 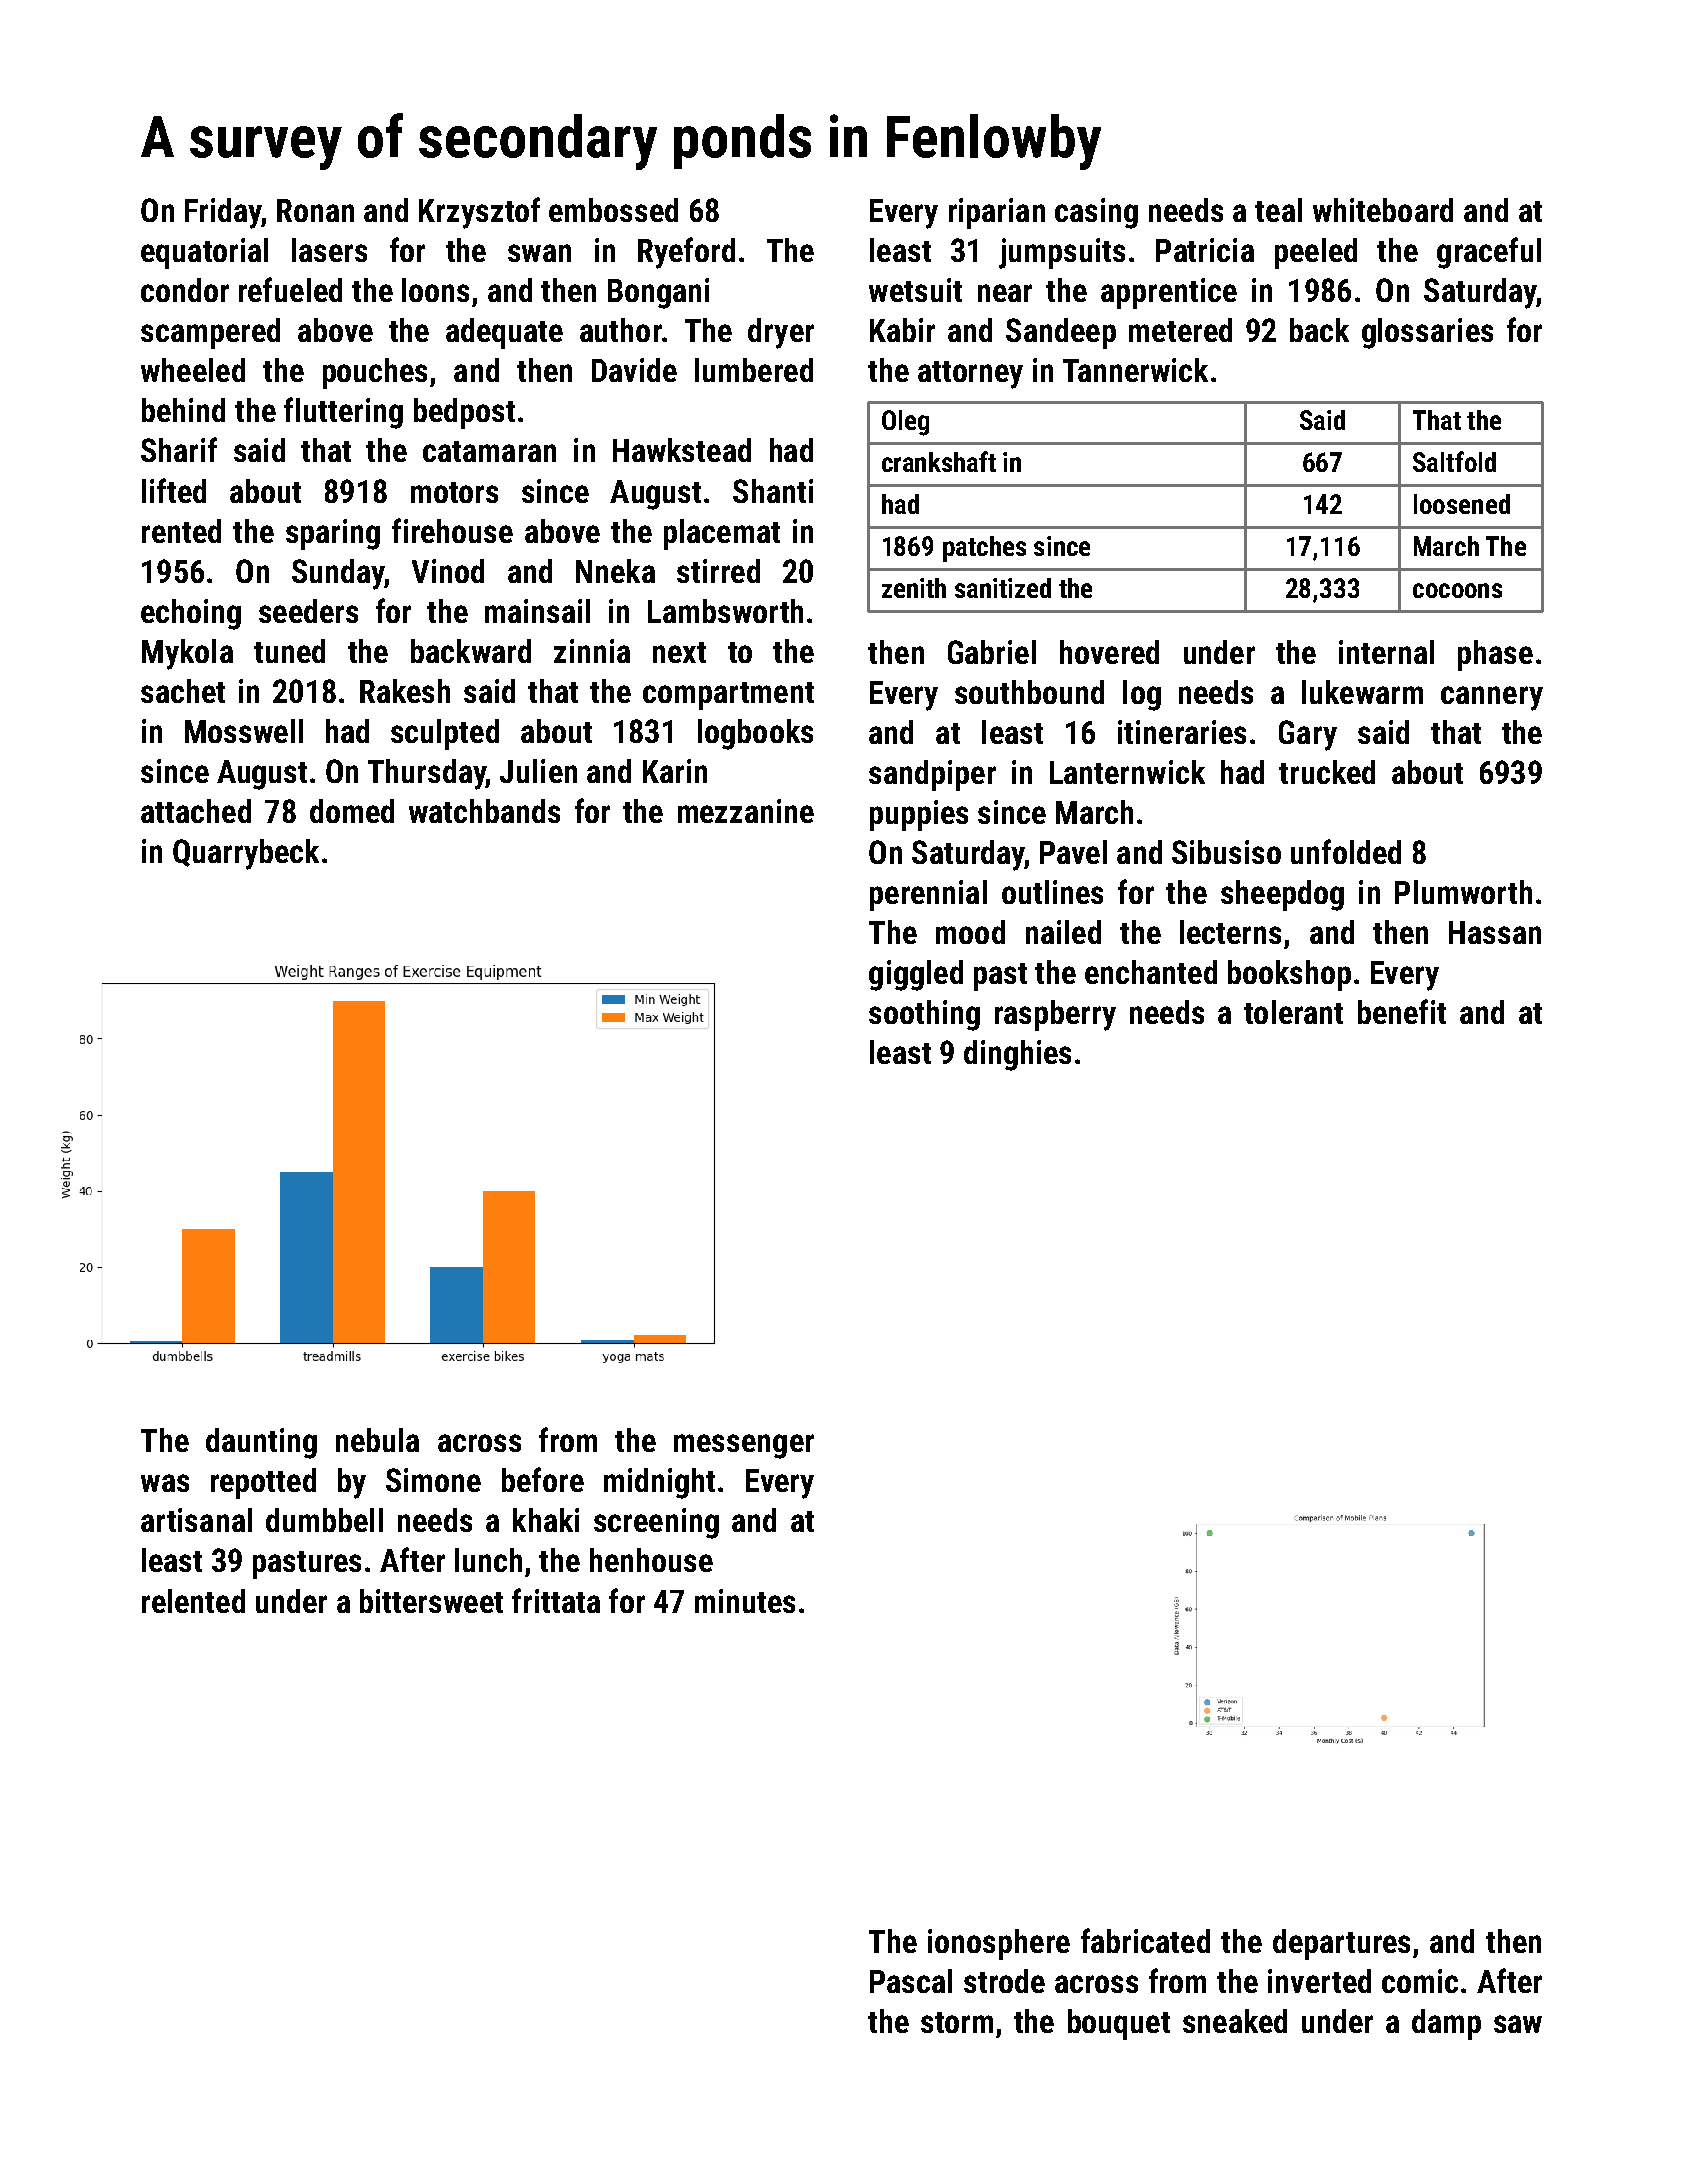 What do you see at coordinates (1145, 1940) in the screenshot?
I see `fabricated` at bounding box center [1145, 1940].
